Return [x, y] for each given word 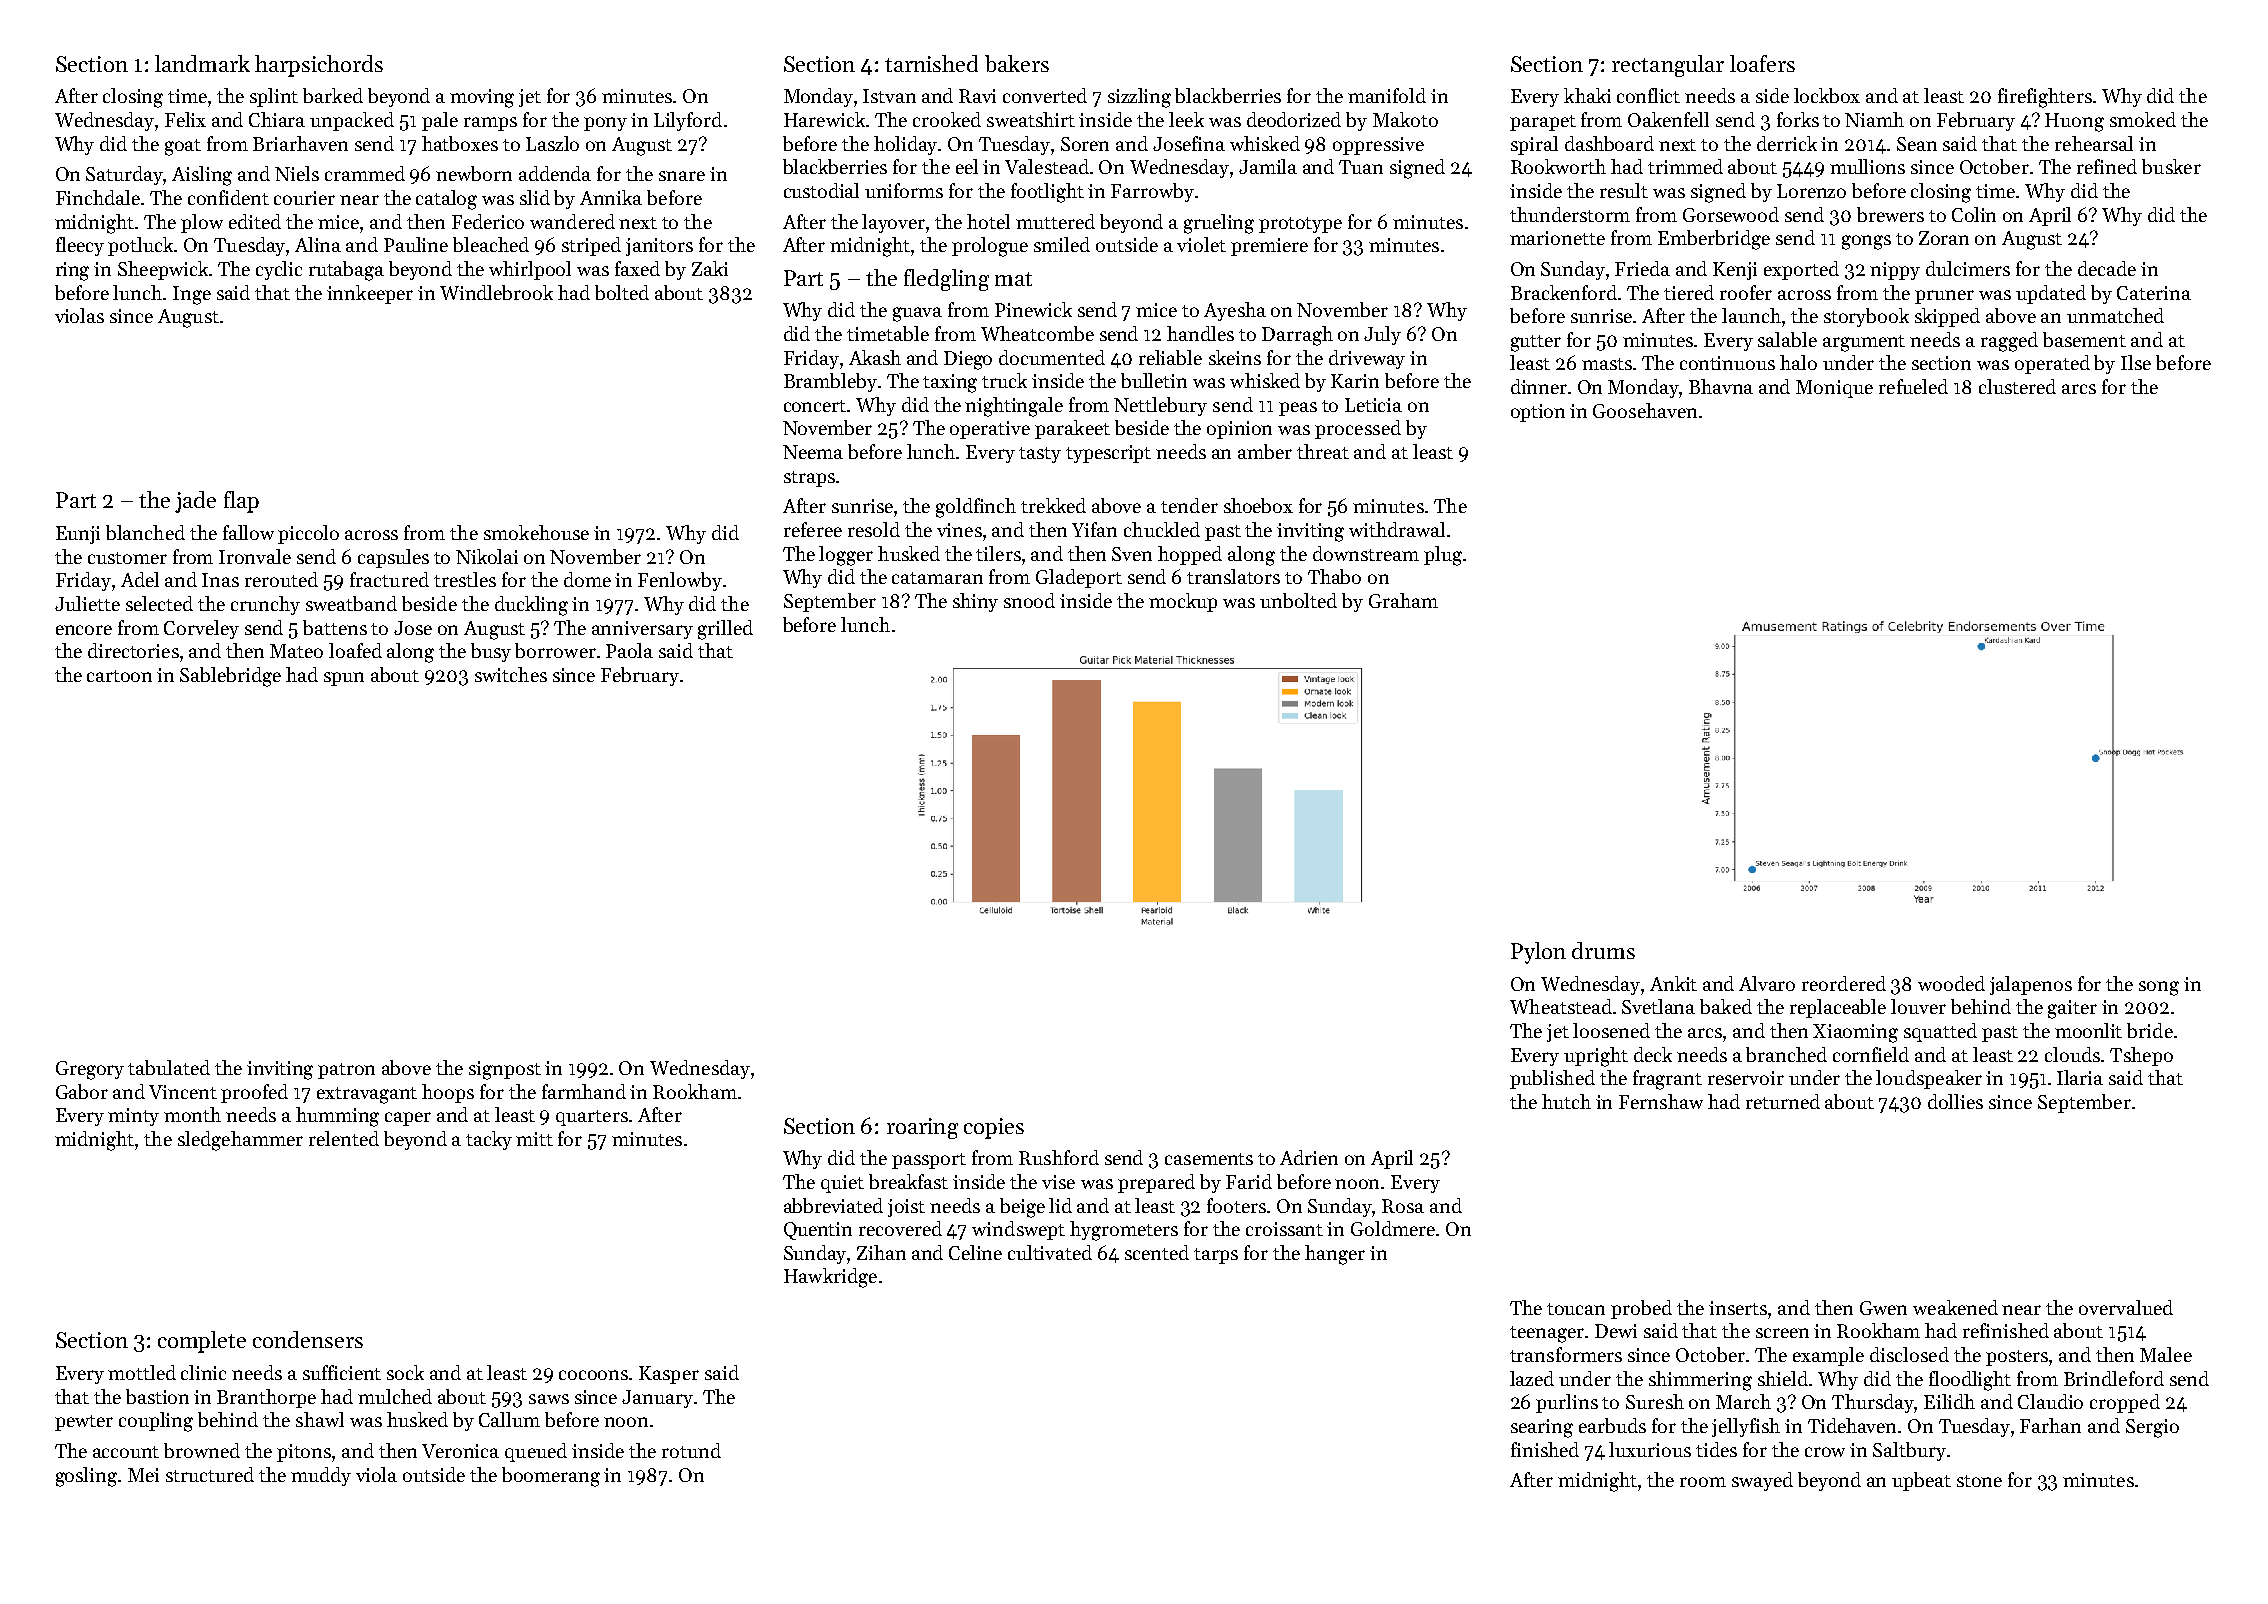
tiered [1689, 292]
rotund [691, 1450]
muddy [321, 1476]
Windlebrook [496, 292]
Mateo [296, 651]
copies [994, 1128]
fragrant [1667, 1080]
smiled [1062, 244]
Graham [1403, 600]
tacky [489, 1140]
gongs [1866, 242]
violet [1201, 244]
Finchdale [98, 197]
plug [1443, 556]
